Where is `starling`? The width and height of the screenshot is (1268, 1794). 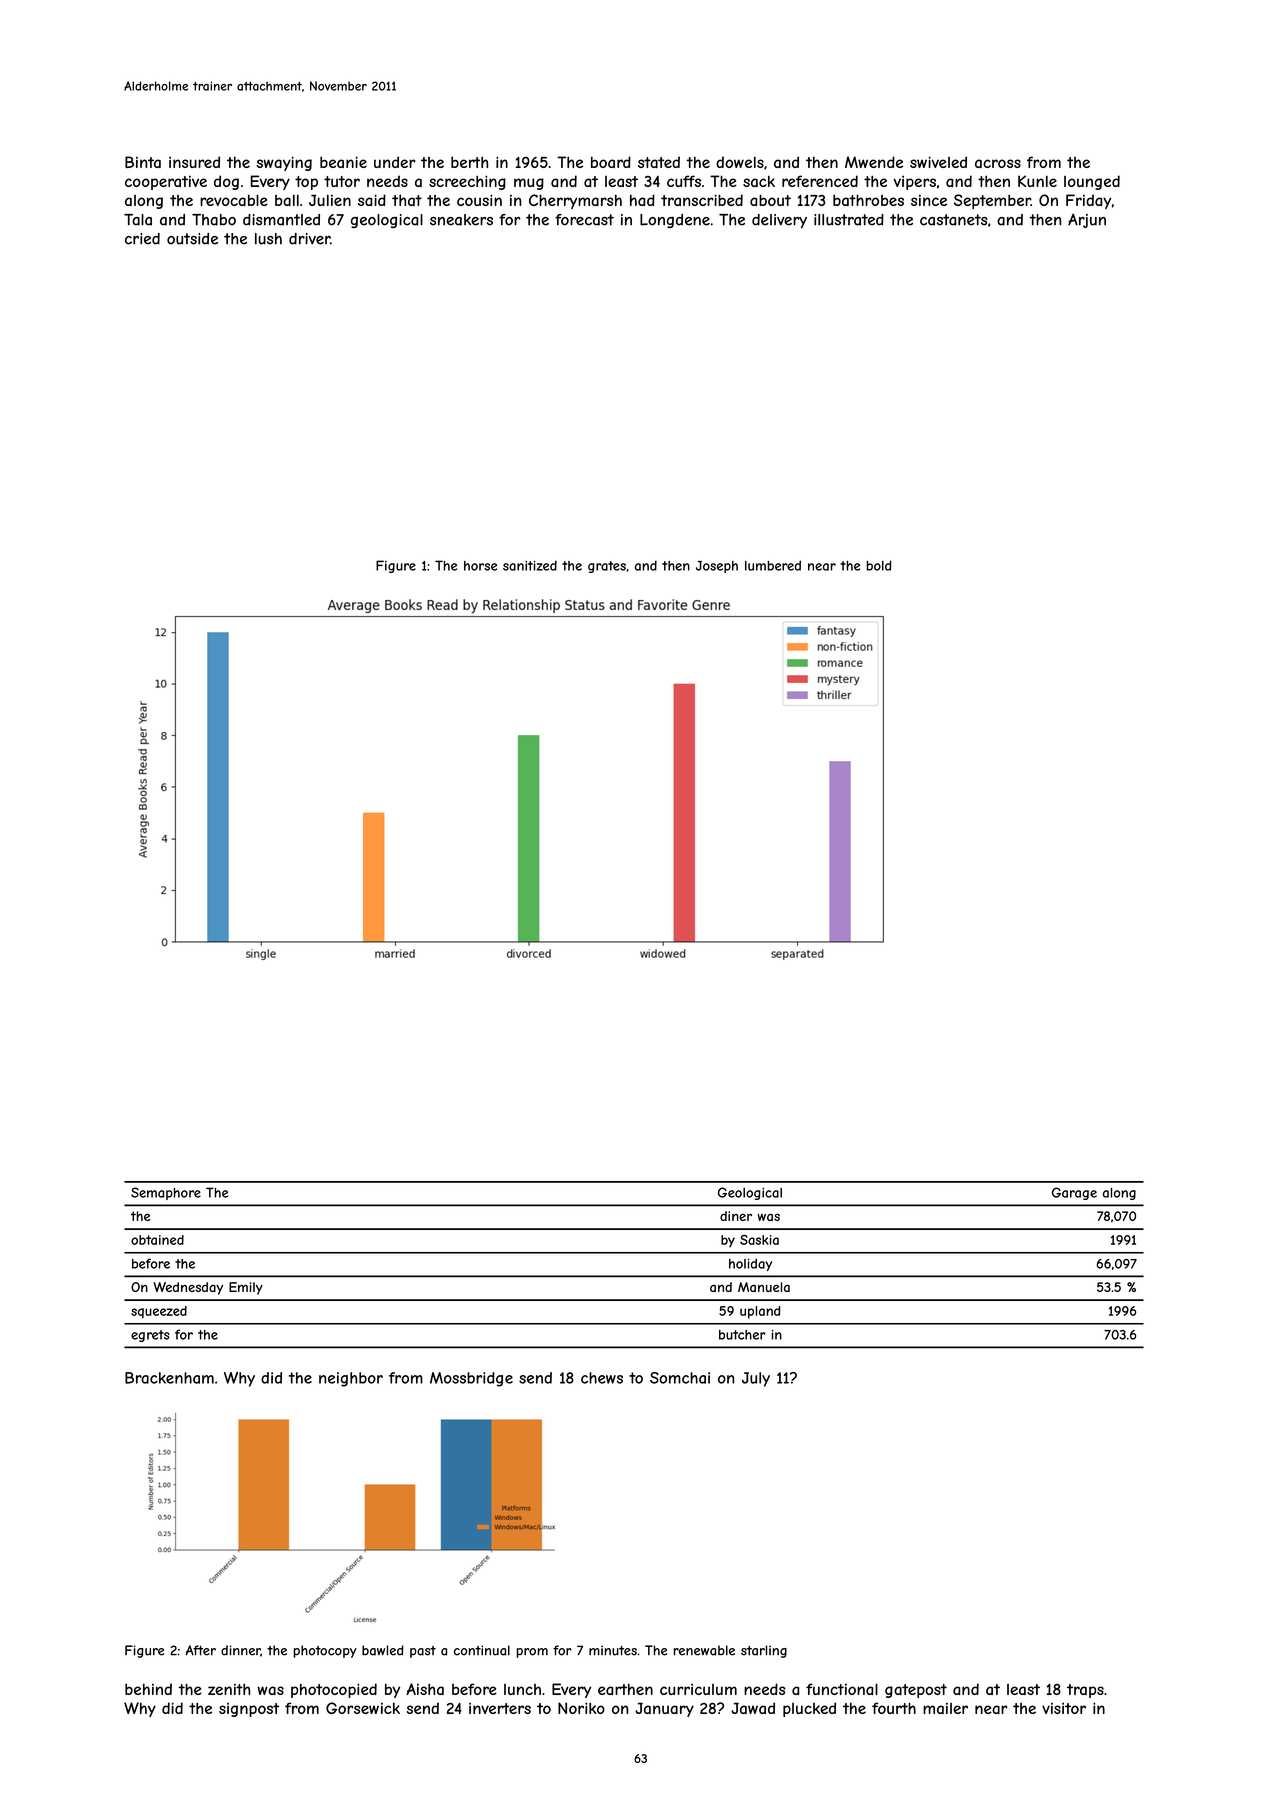 starling is located at coordinates (764, 1651).
